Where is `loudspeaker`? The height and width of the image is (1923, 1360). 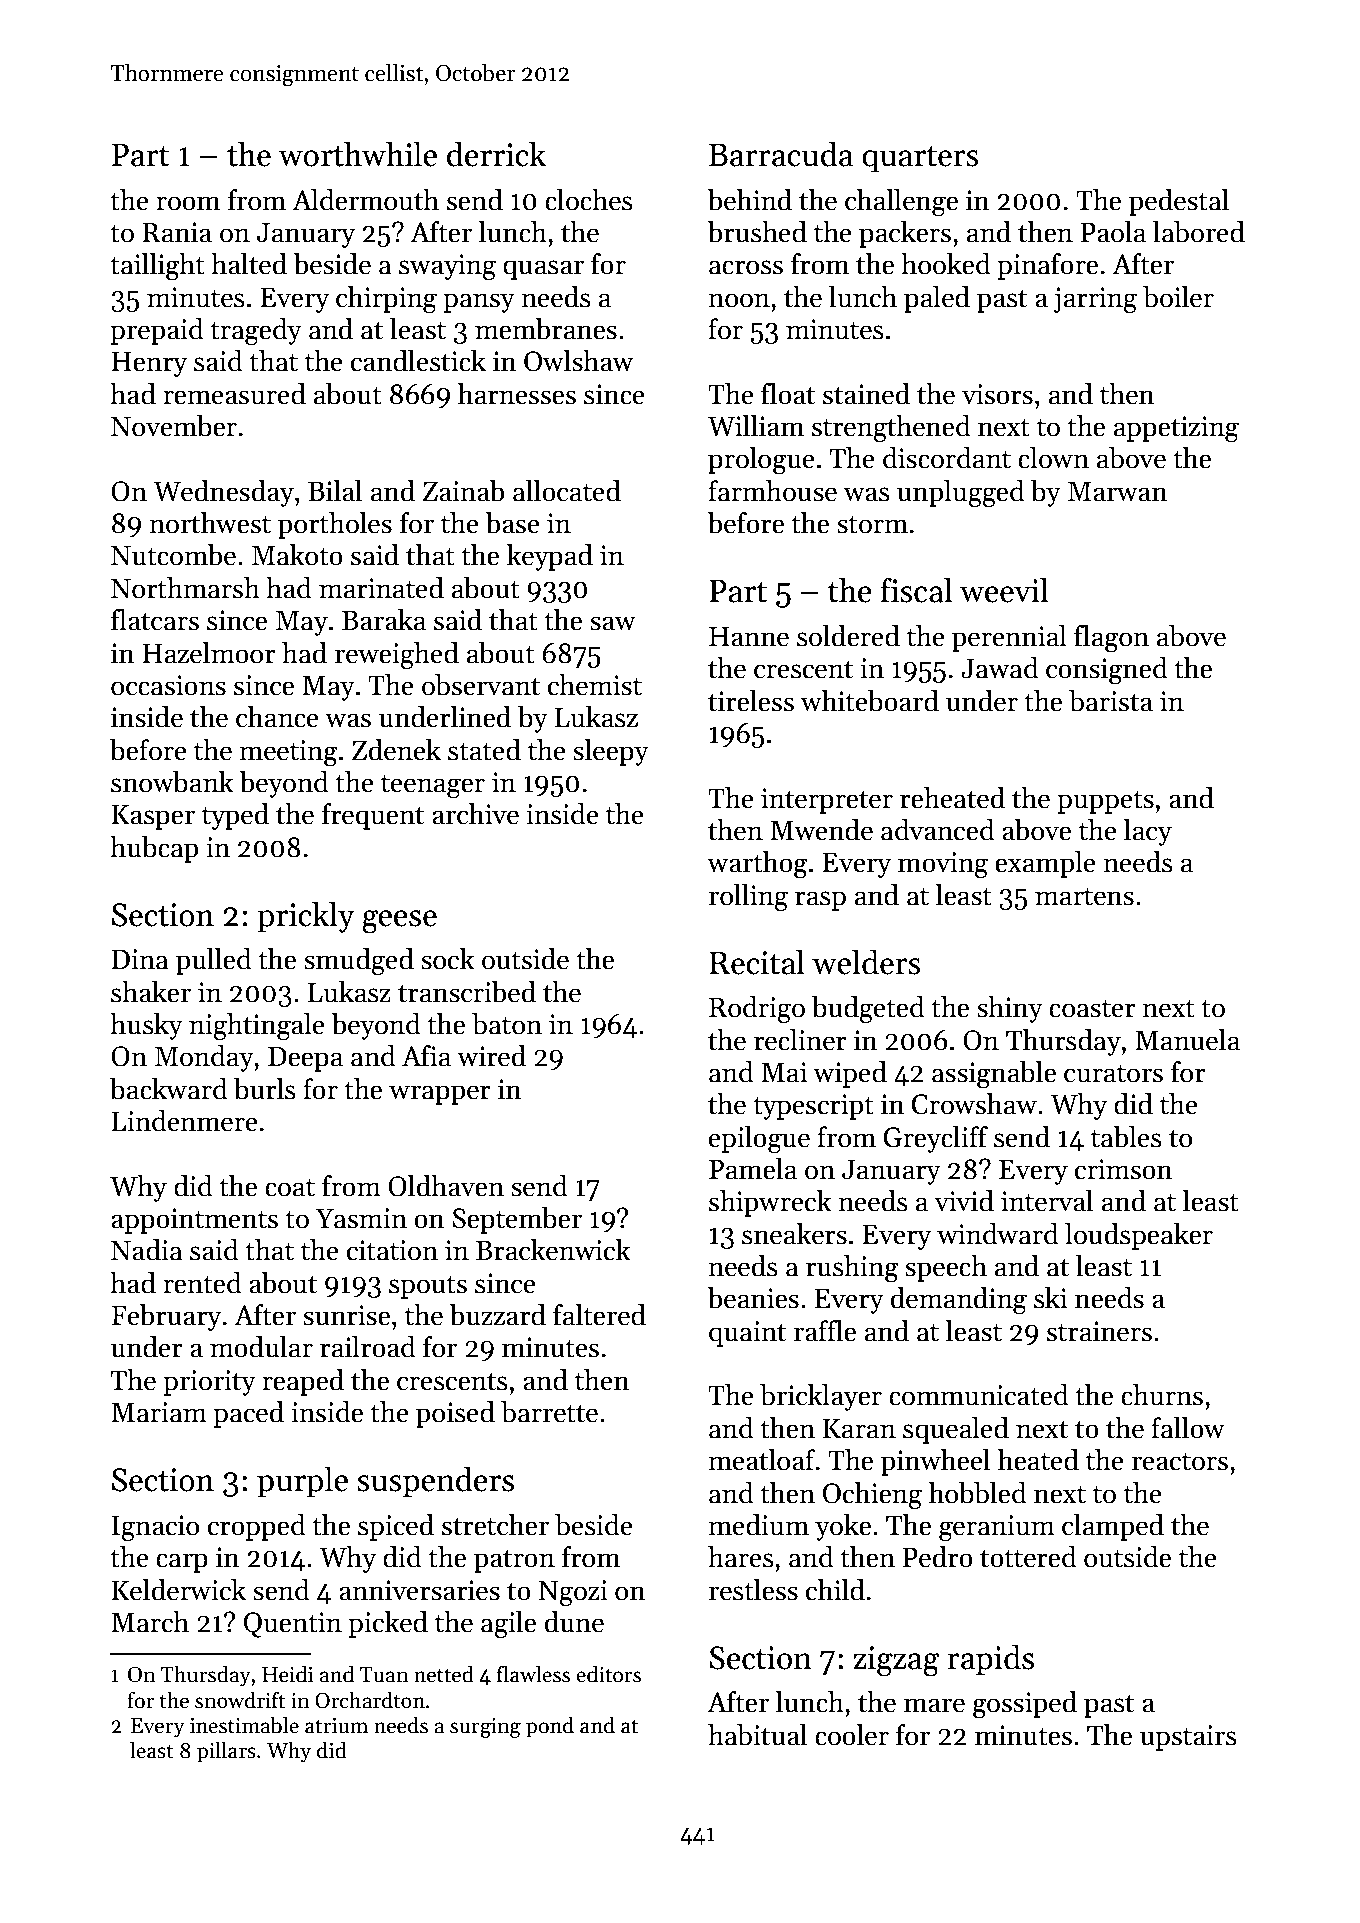
loudspeaker is located at coordinates (1139, 1236).
